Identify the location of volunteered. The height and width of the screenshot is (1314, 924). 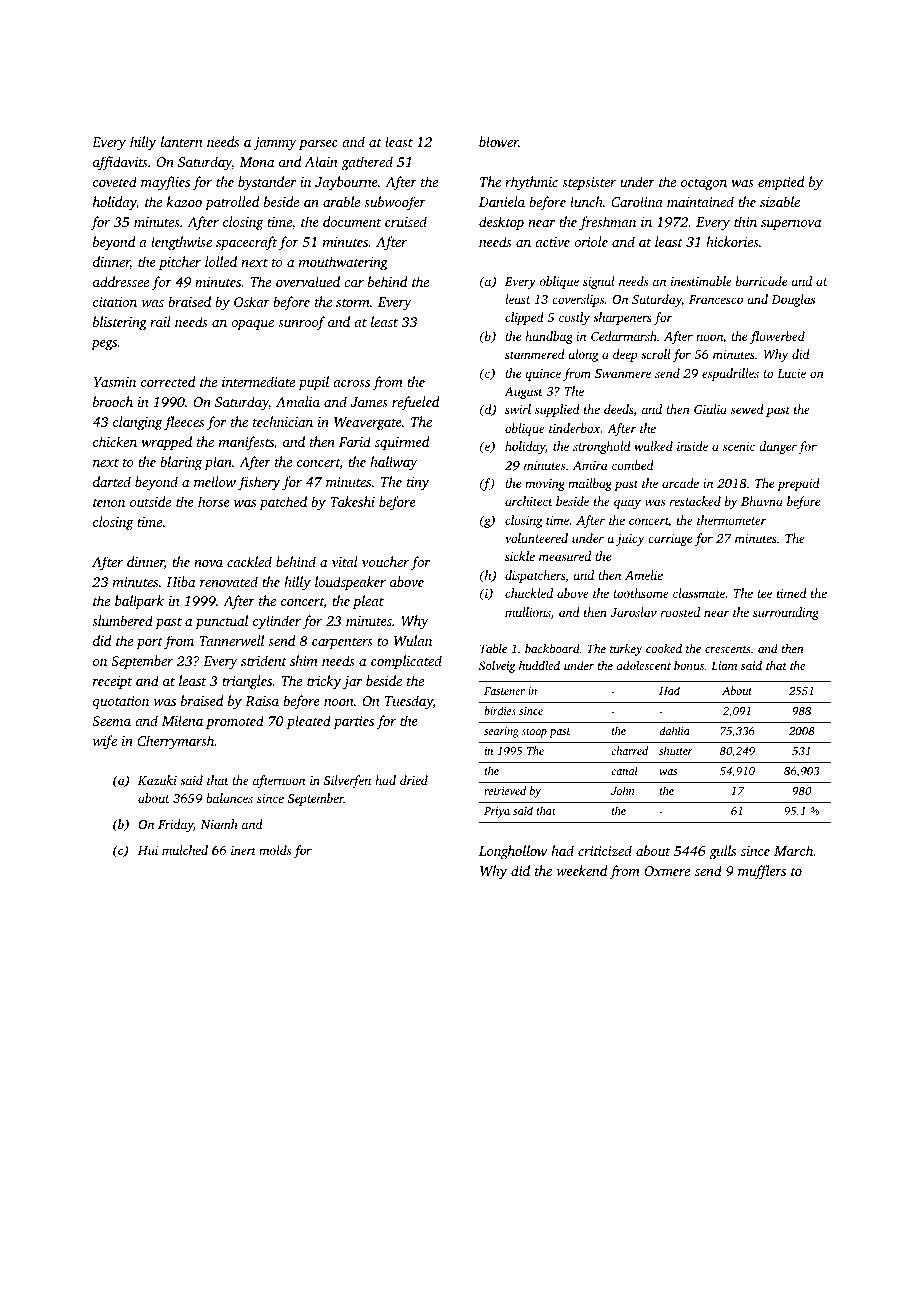
(536, 538).
